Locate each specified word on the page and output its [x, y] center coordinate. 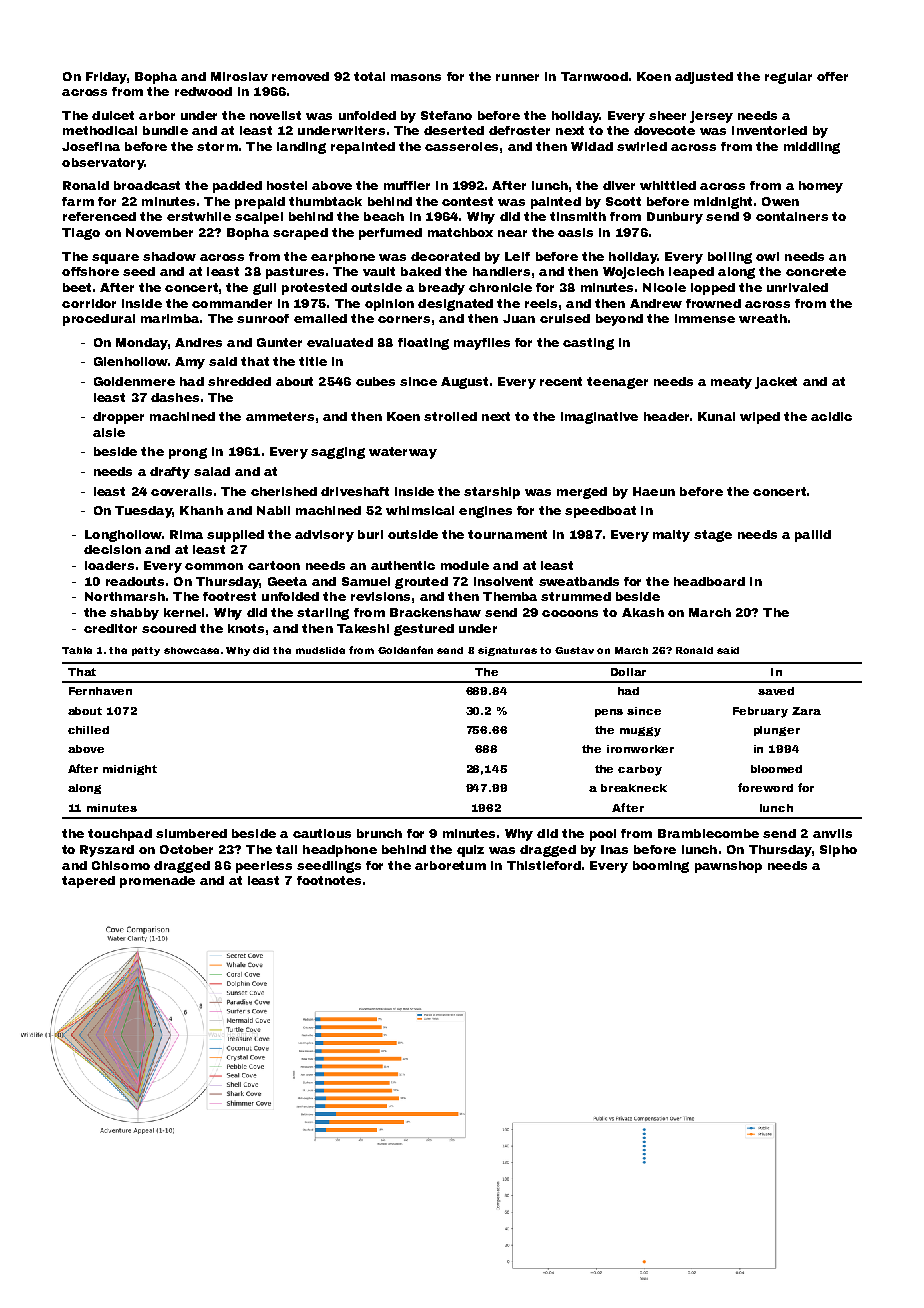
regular [788, 78]
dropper [118, 418]
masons [416, 77]
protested [314, 289]
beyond [619, 320]
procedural [99, 320]
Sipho [838, 851]
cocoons [570, 613]
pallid [813, 536]
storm [217, 146]
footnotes [329, 880]
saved [776, 691]
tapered [88, 882]
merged [582, 493]
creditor [110, 628]
